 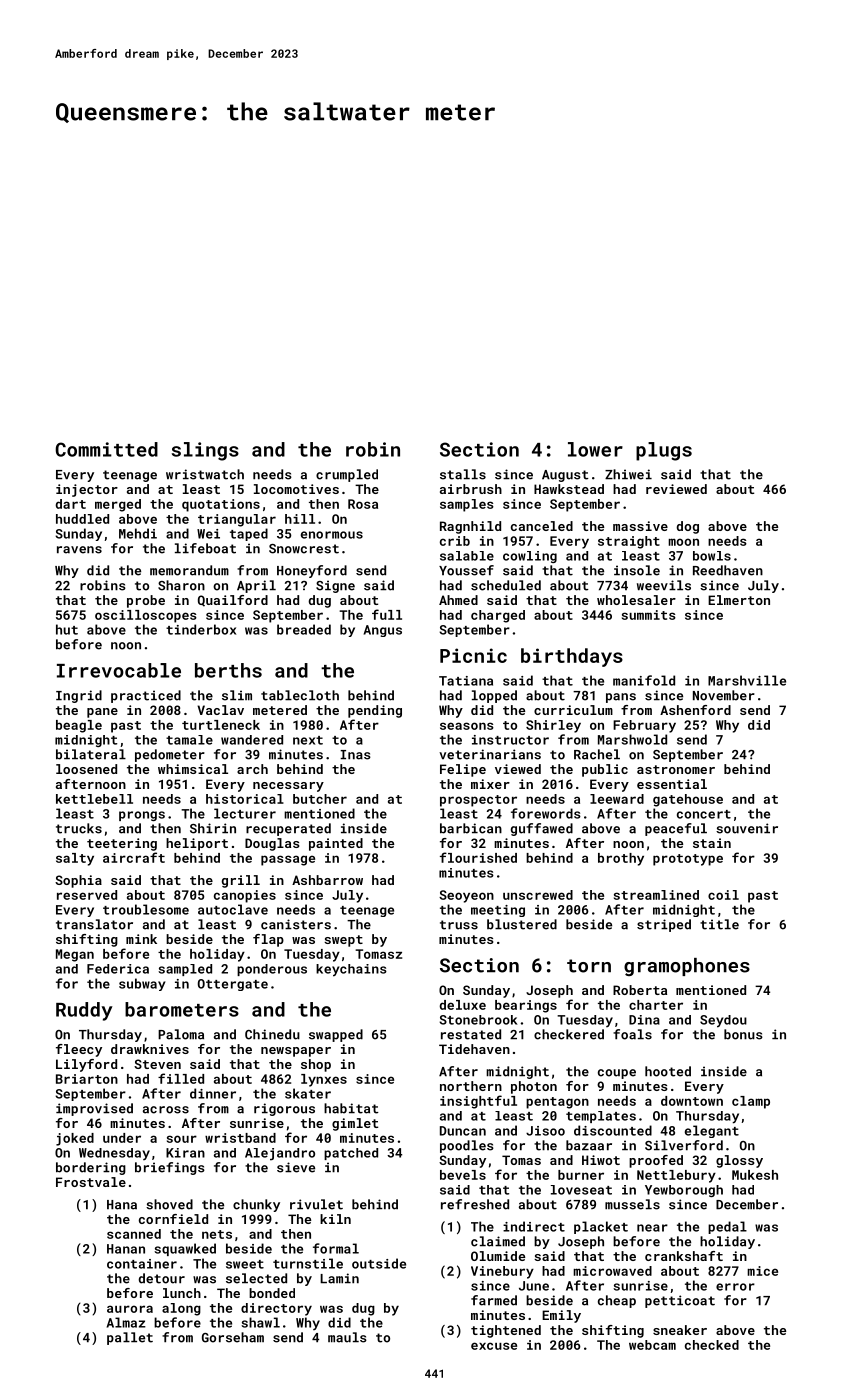 What do you see at coordinates (617, 1074) in the screenshot?
I see `coupe` at bounding box center [617, 1074].
